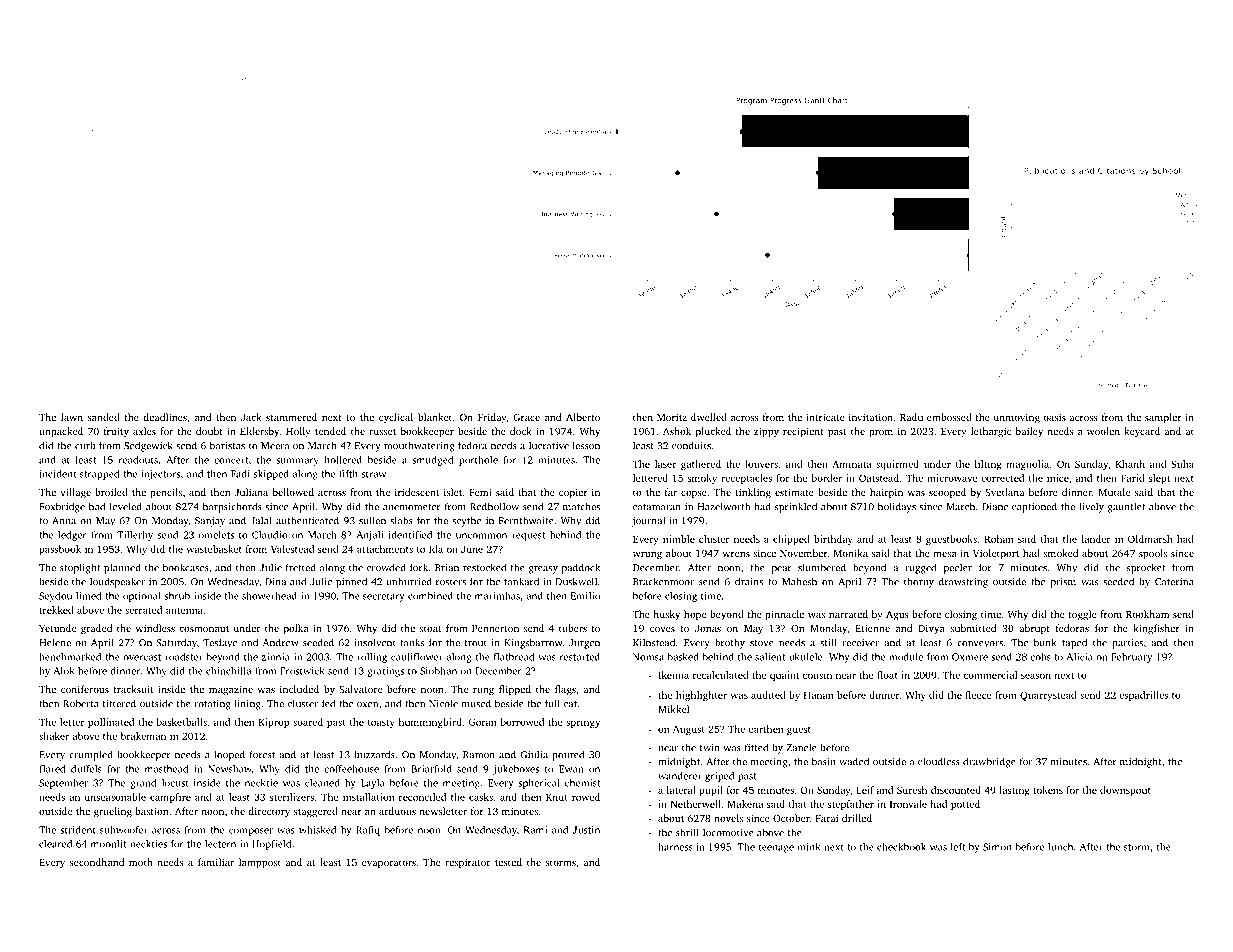 Image resolution: width=1233 pixels, height=952 pixels. What do you see at coordinates (825, 417) in the document?
I see `intricate` at bounding box center [825, 417].
